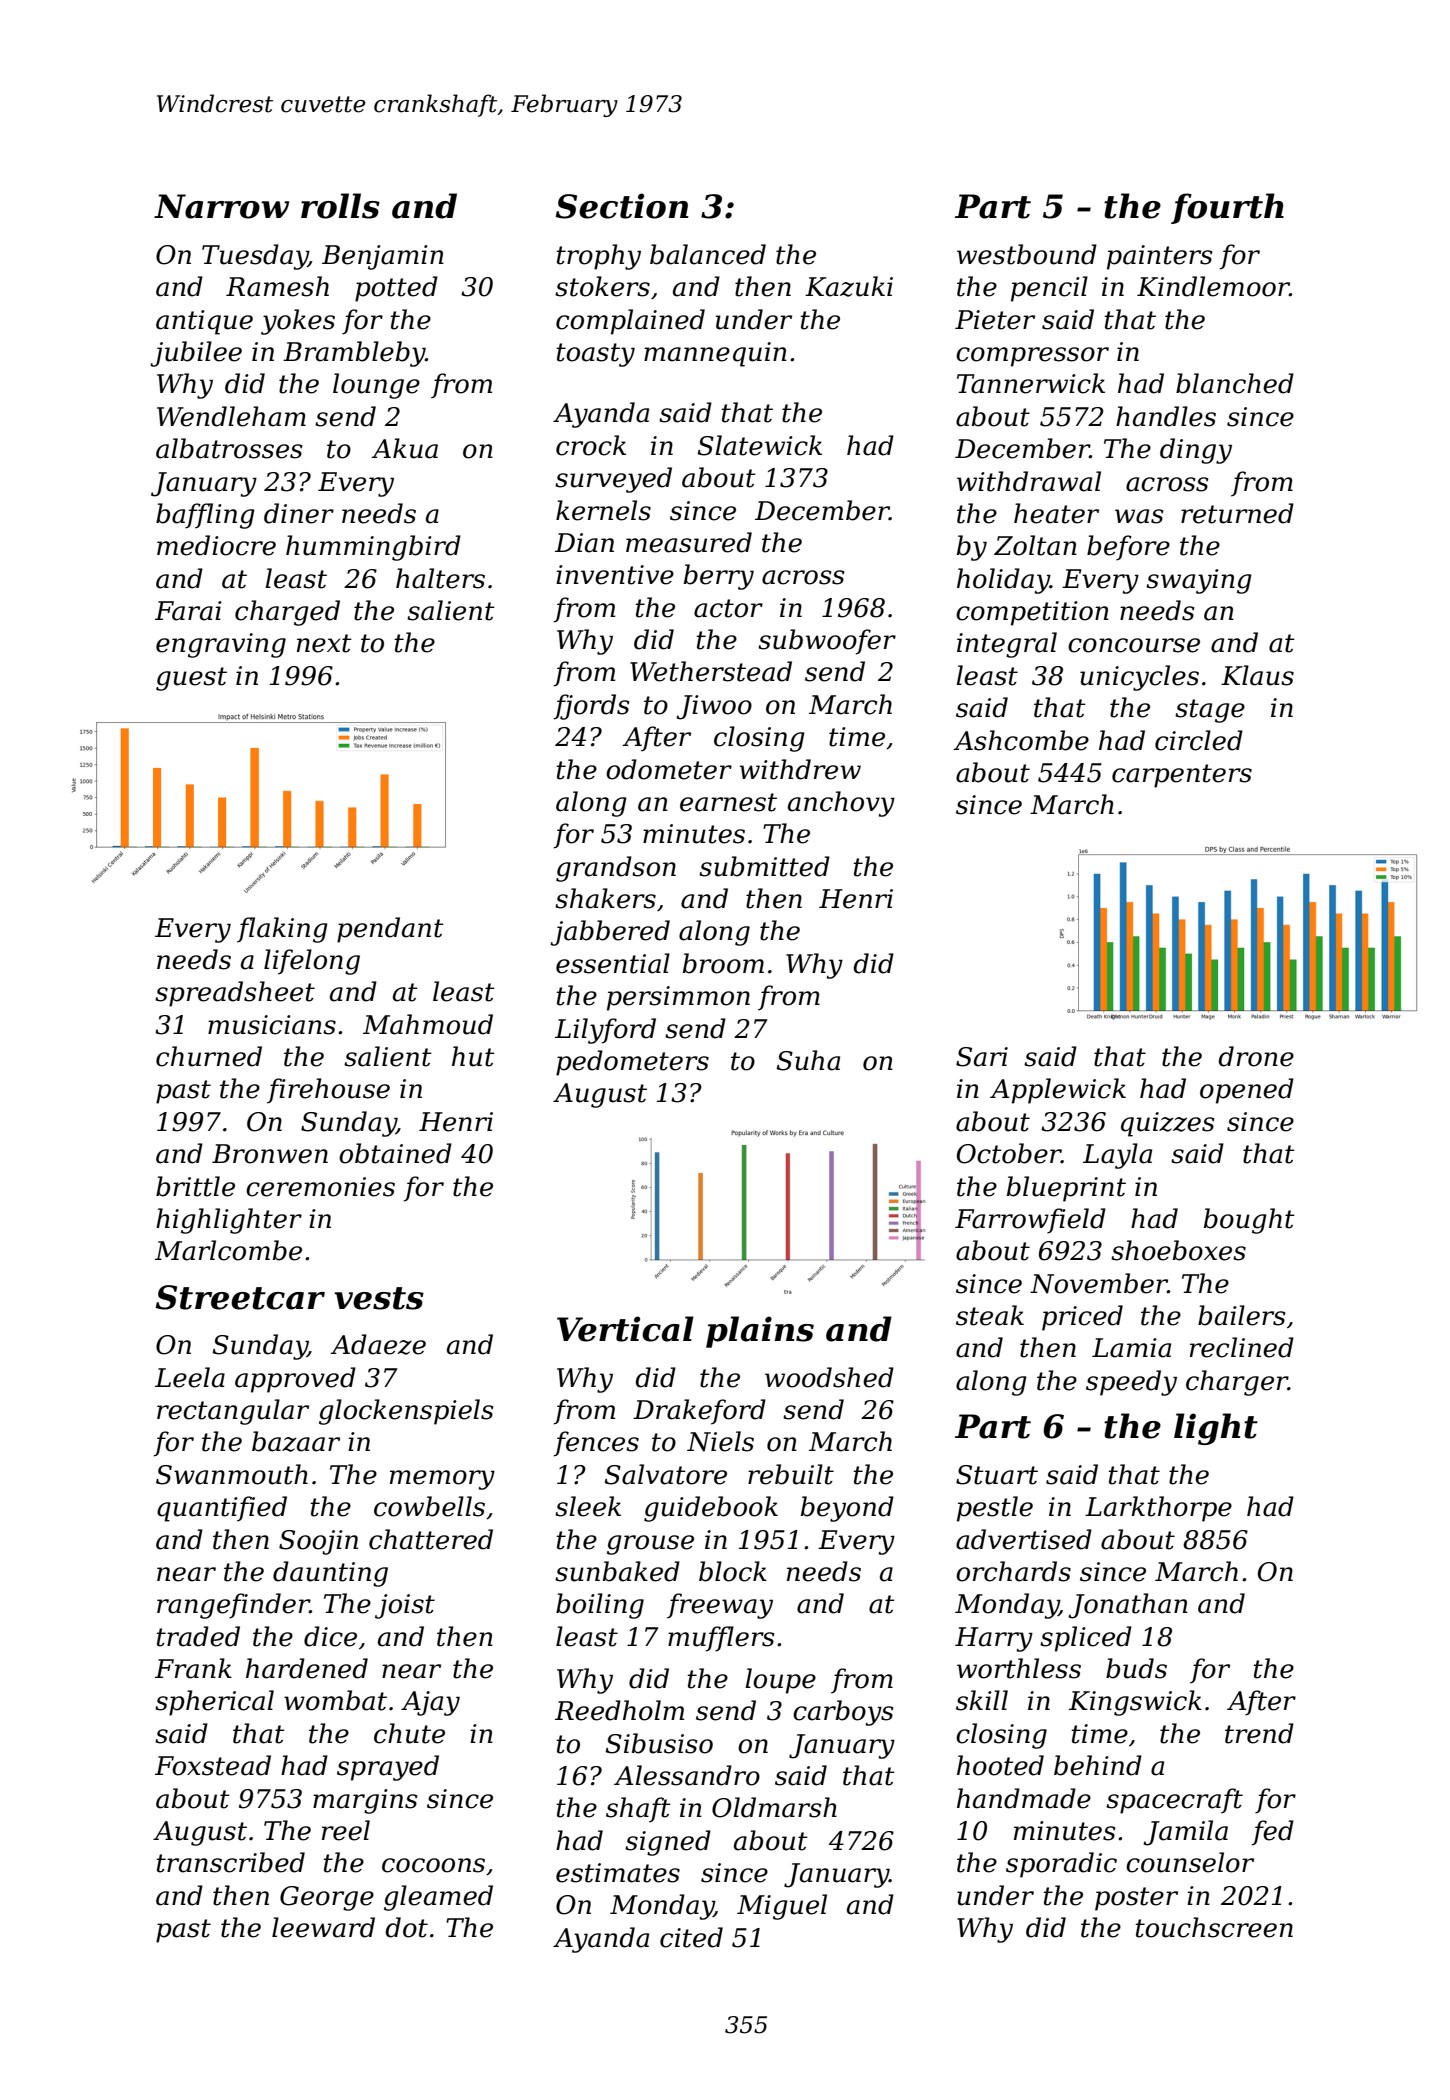 The image size is (1450, 2100). What do you see at coordinates (228, 1250) in the page?
I see `Marlcombe` at bounding box center [228, 1250].
